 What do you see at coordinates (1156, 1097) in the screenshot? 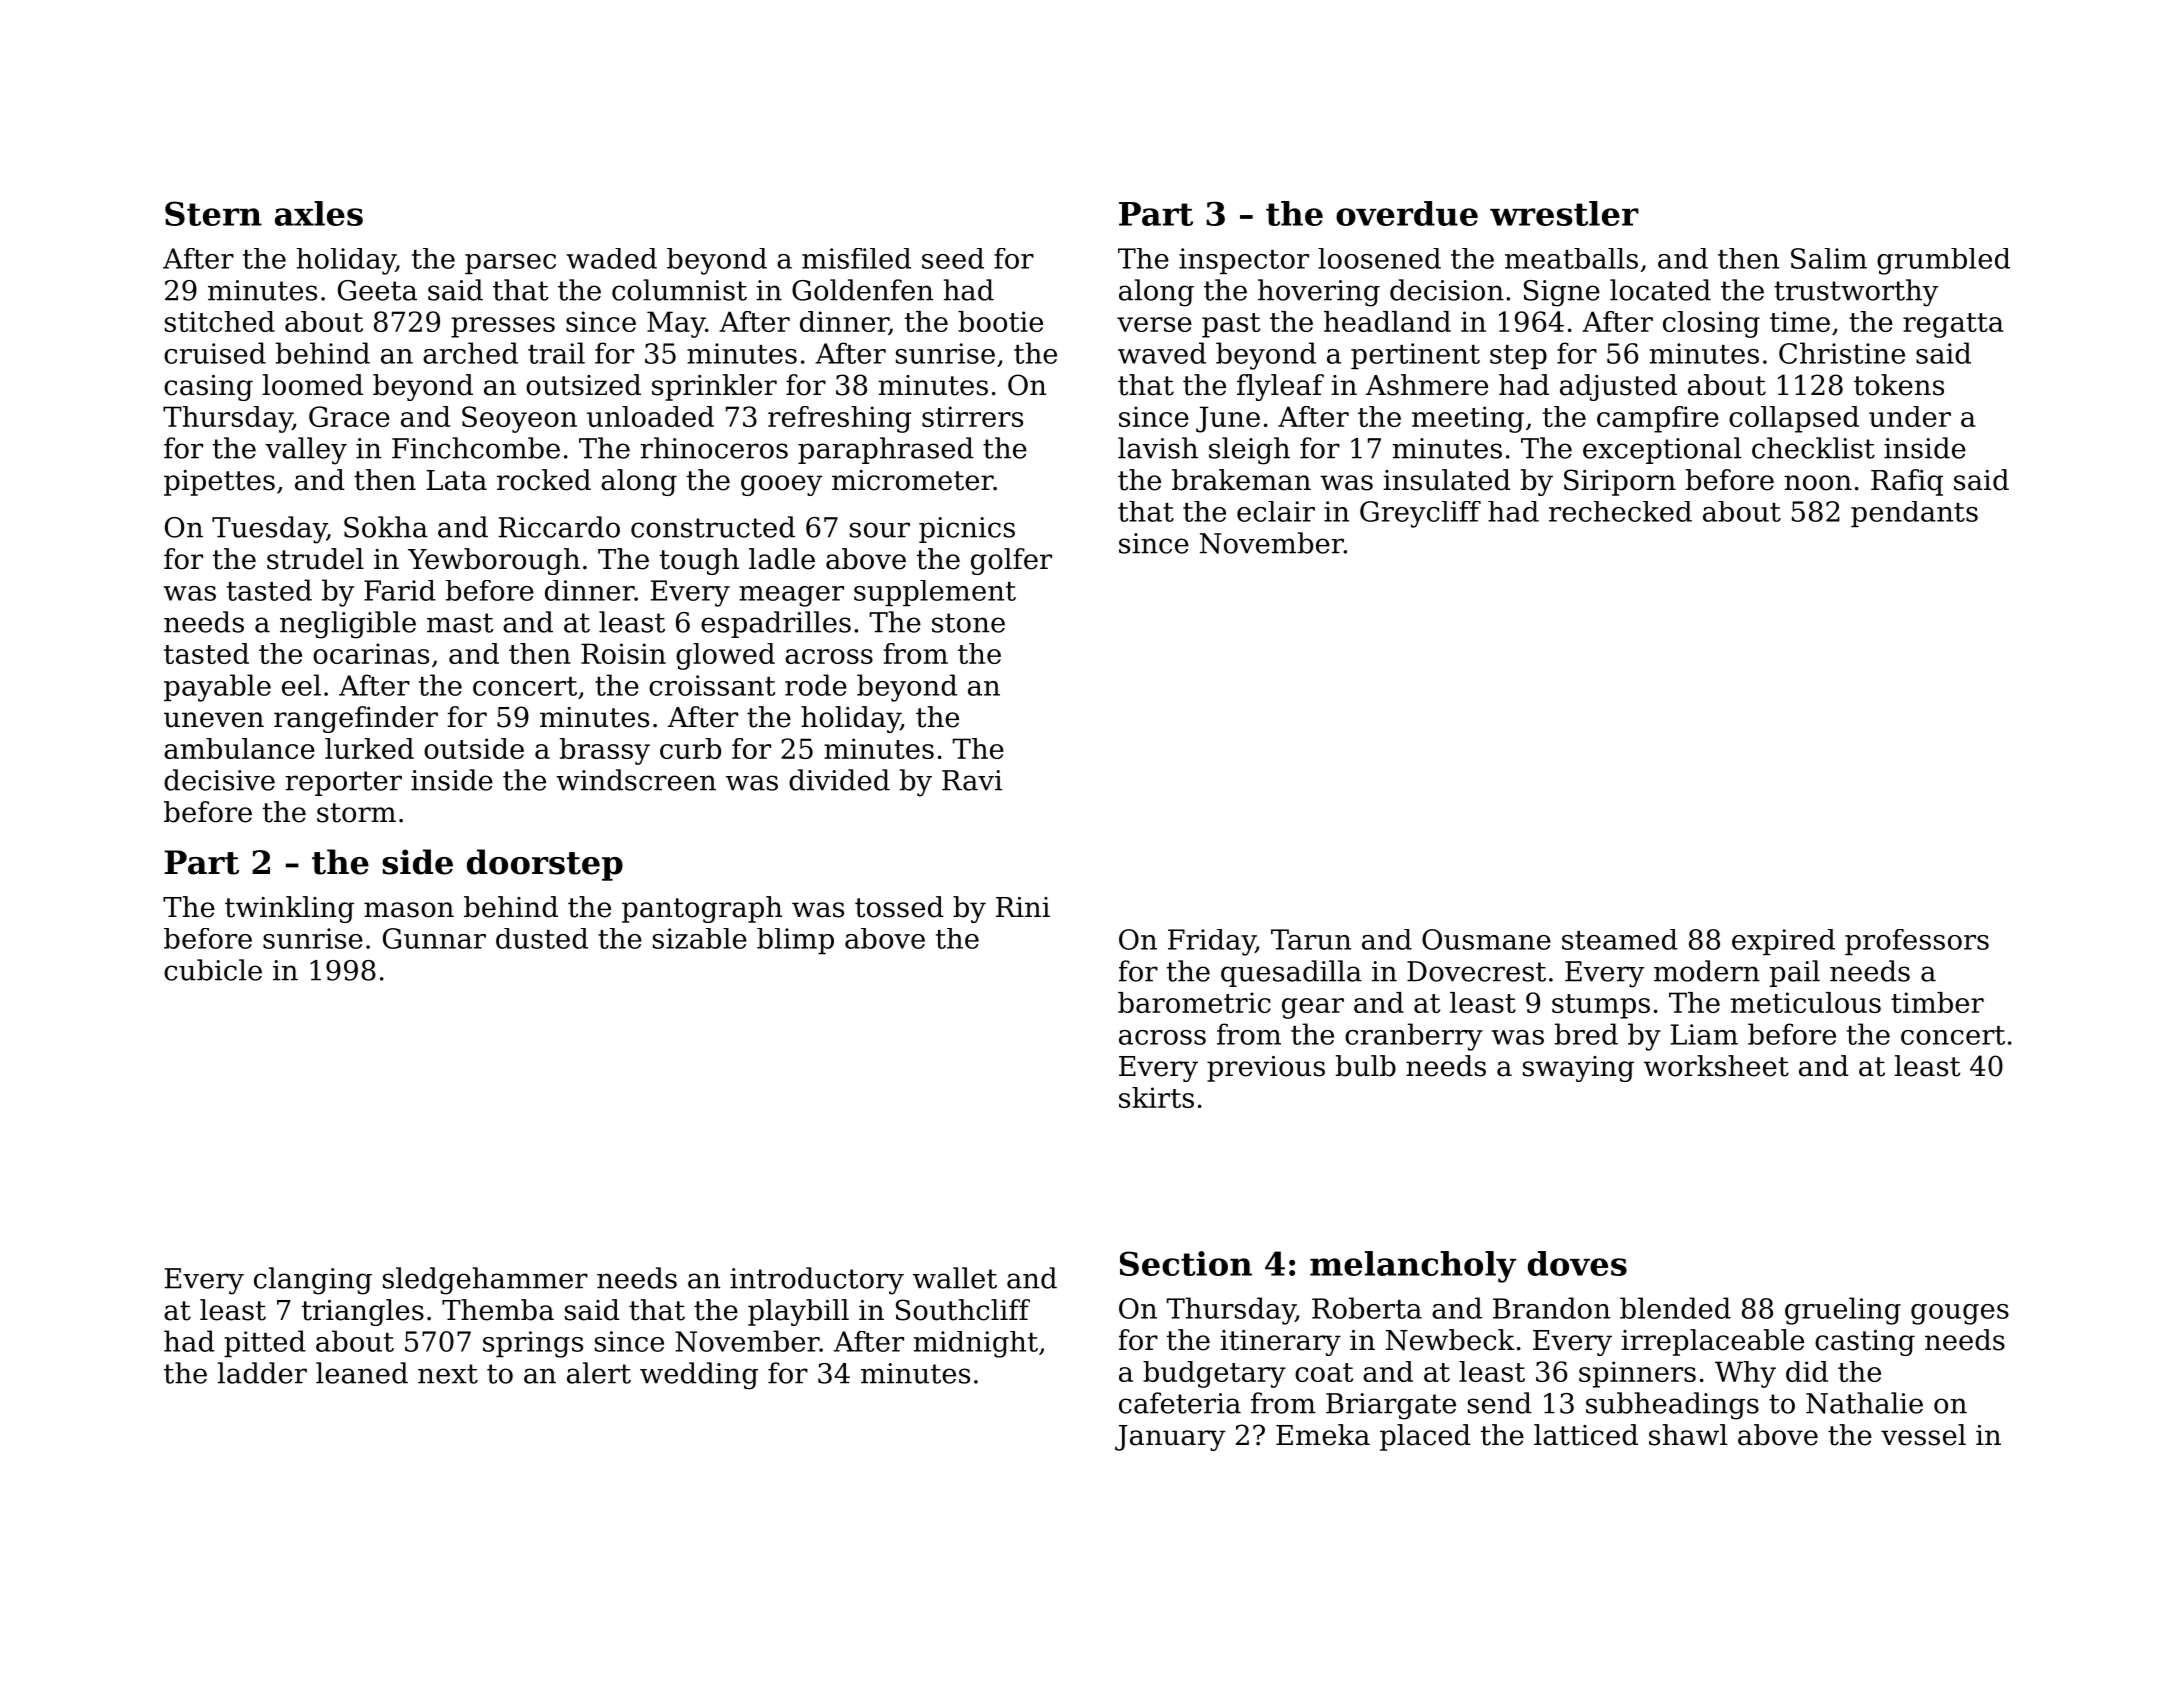
I see `skirts` at bounding box center [1156, 1097].
